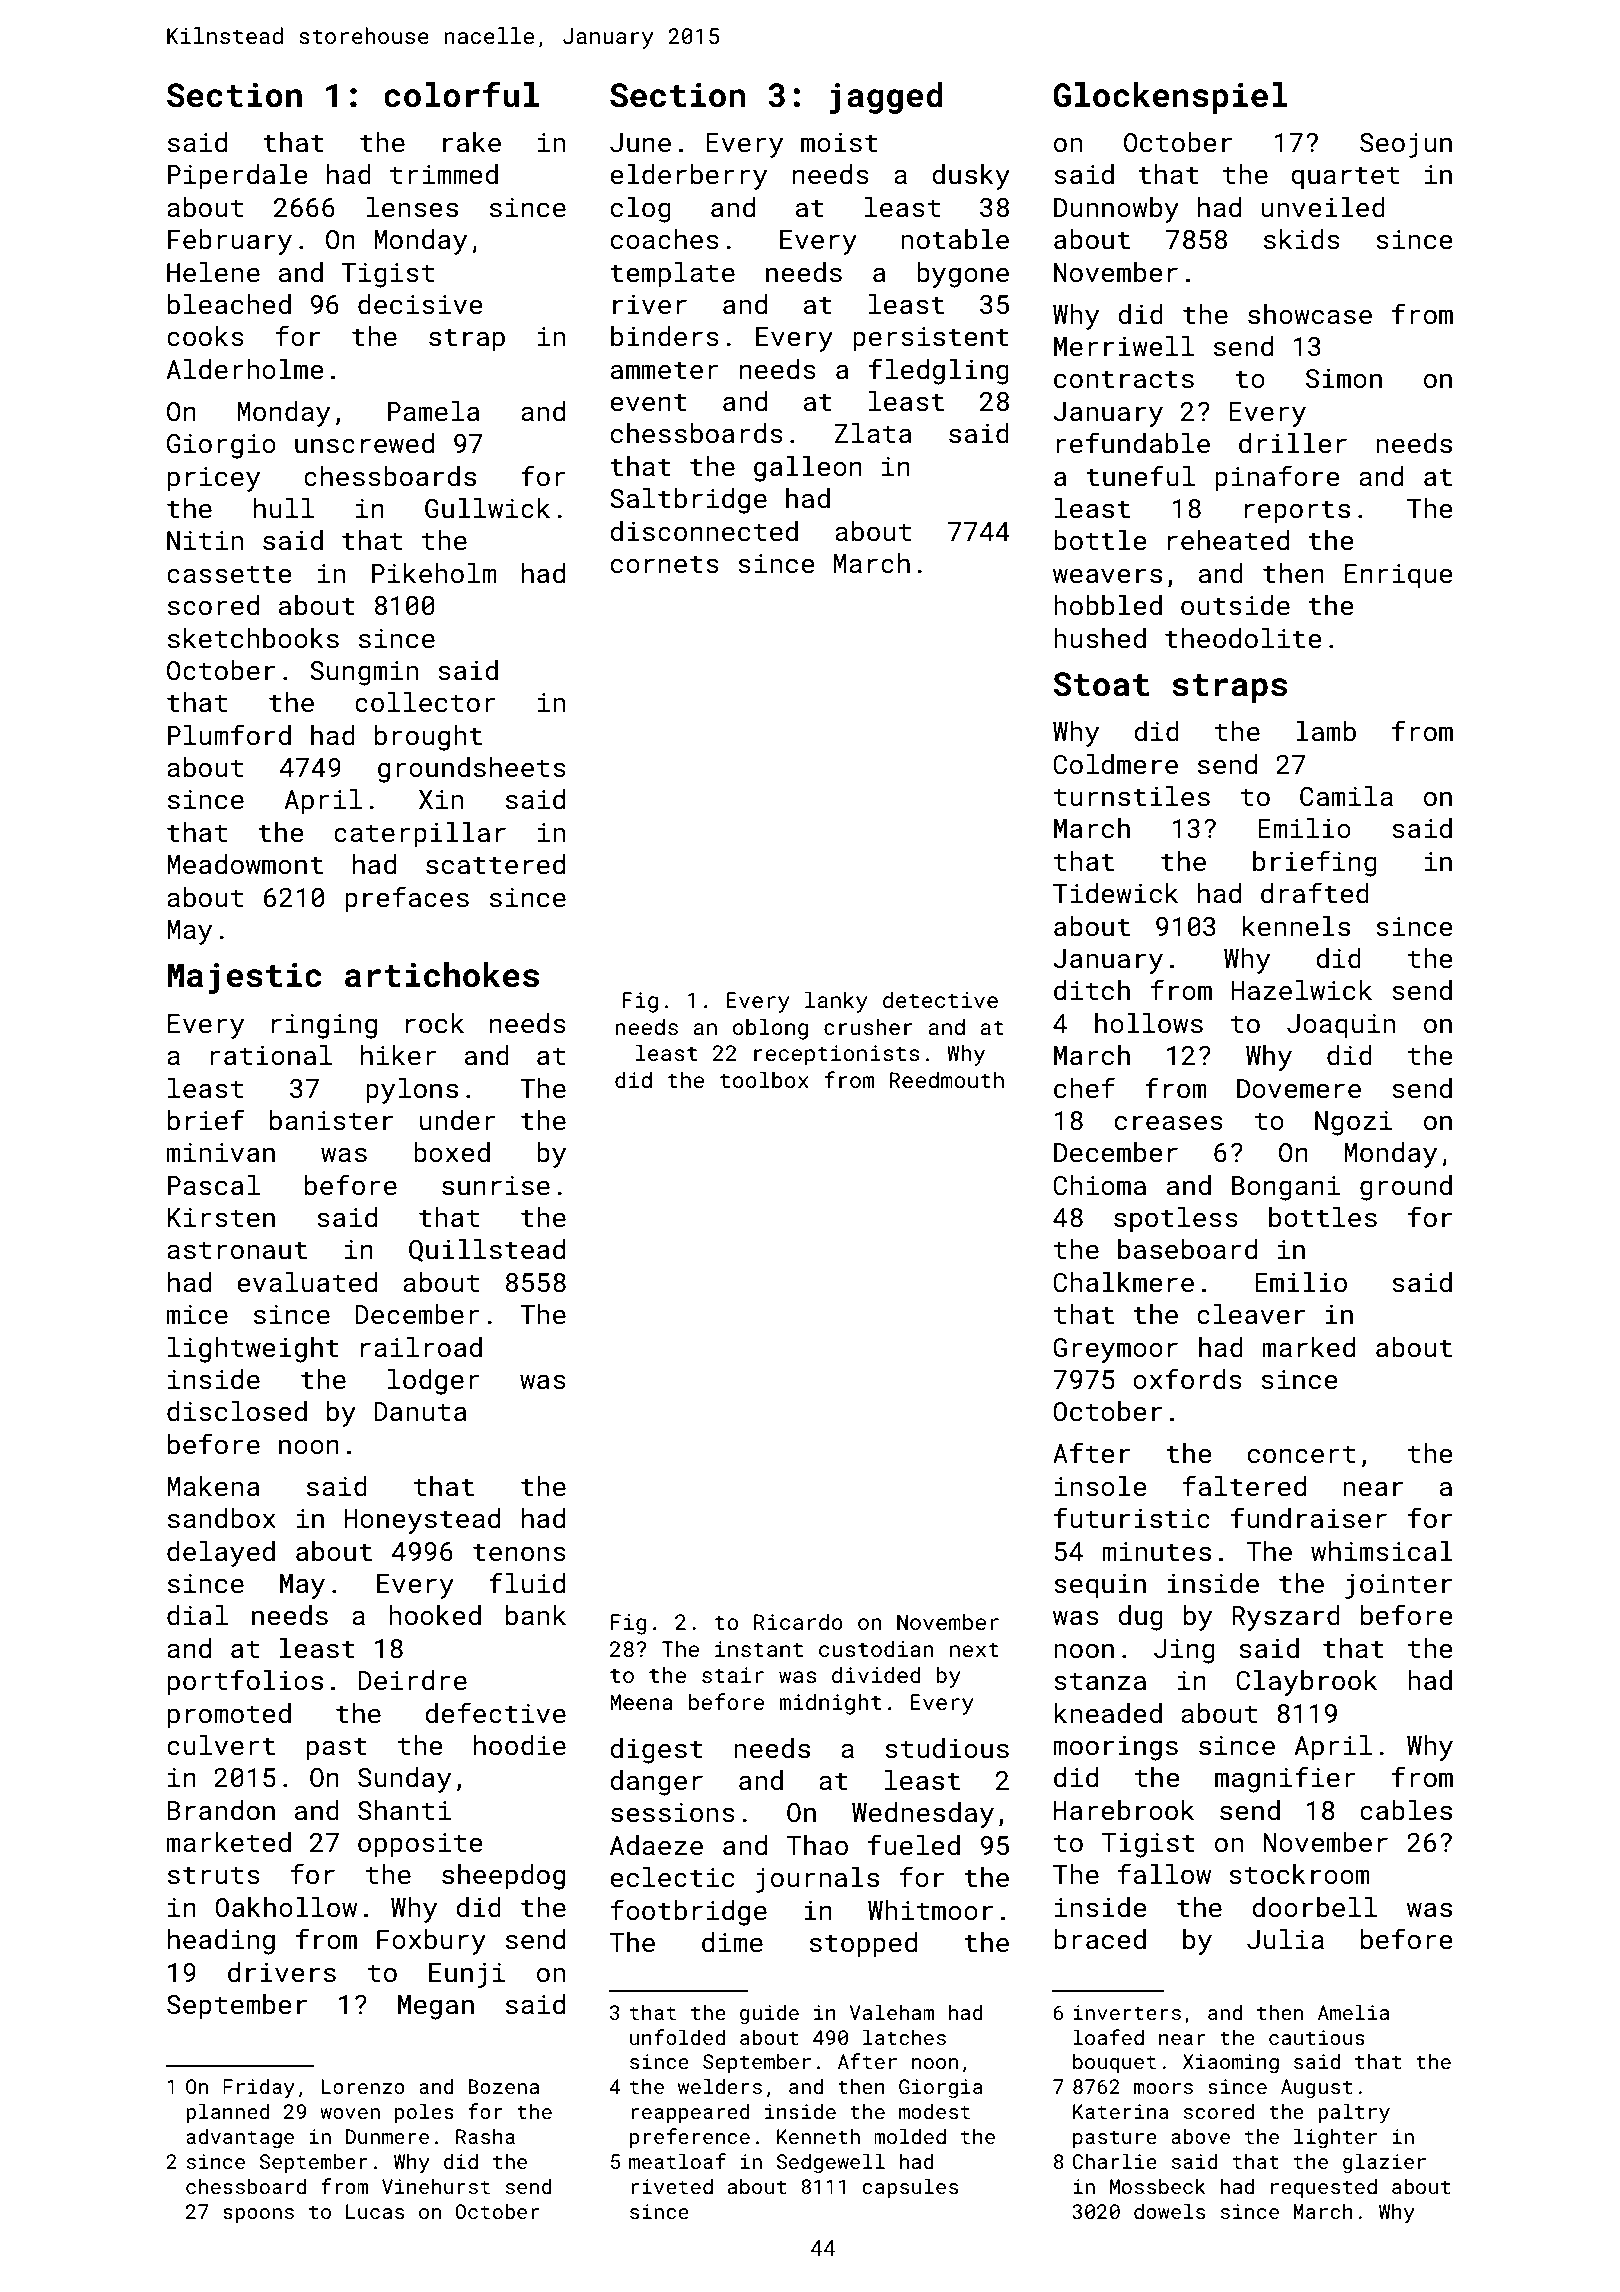  What do you see at coordinates (375, 2211) in the page?
I see `Lucas` at bounding box center [375, 2211].
